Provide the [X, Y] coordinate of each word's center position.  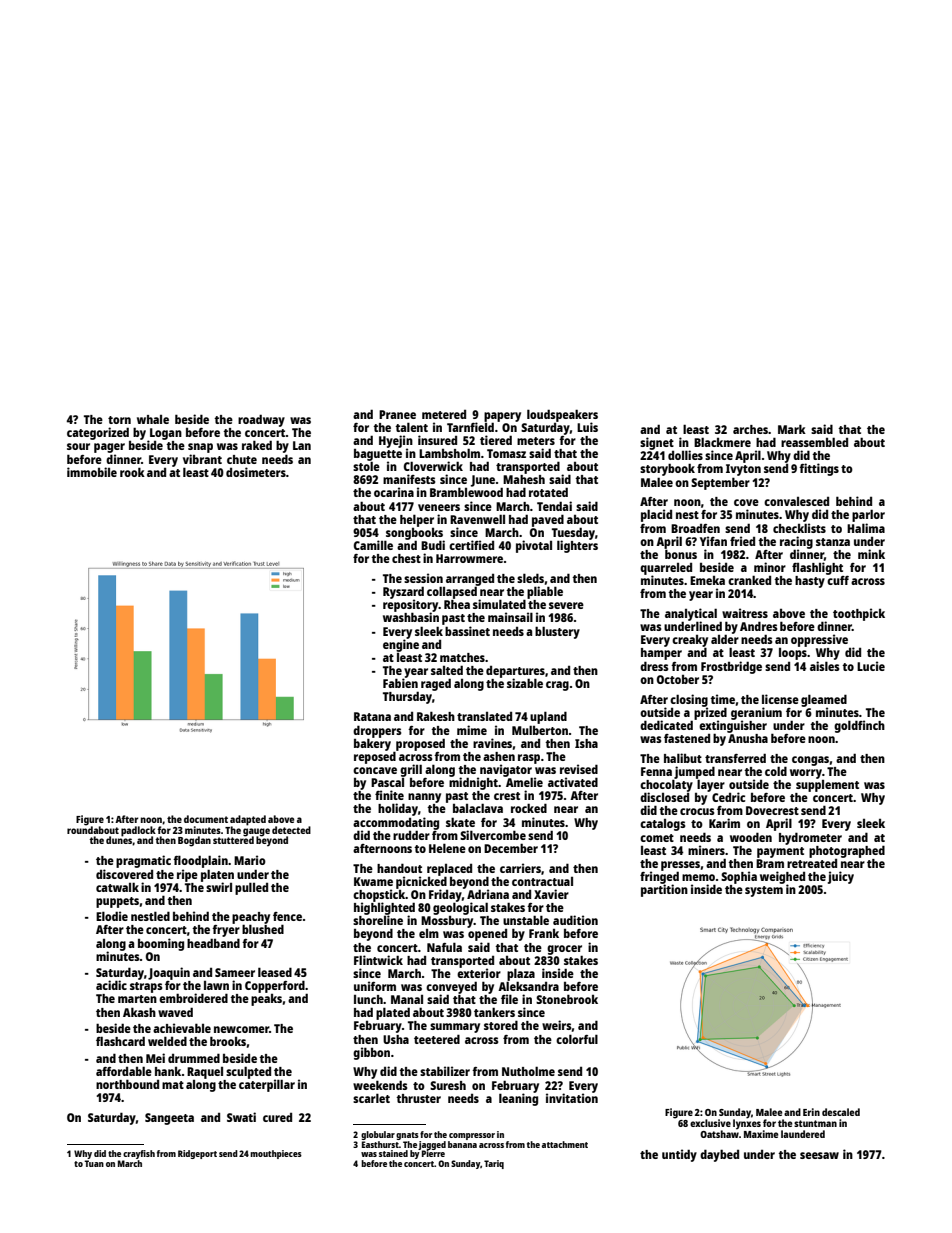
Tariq [494, 1164]
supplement [827, 786]
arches [750, 429]
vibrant [202, 459]
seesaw [819, 1155]
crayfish [139, 1154]
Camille [373, 545]
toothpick [859, 614]
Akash [139, 1012]
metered [444, 414]
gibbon [371, 1053]
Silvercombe [493, 835]
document [206, 819]
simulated [499, 604]
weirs [557, 1025]
